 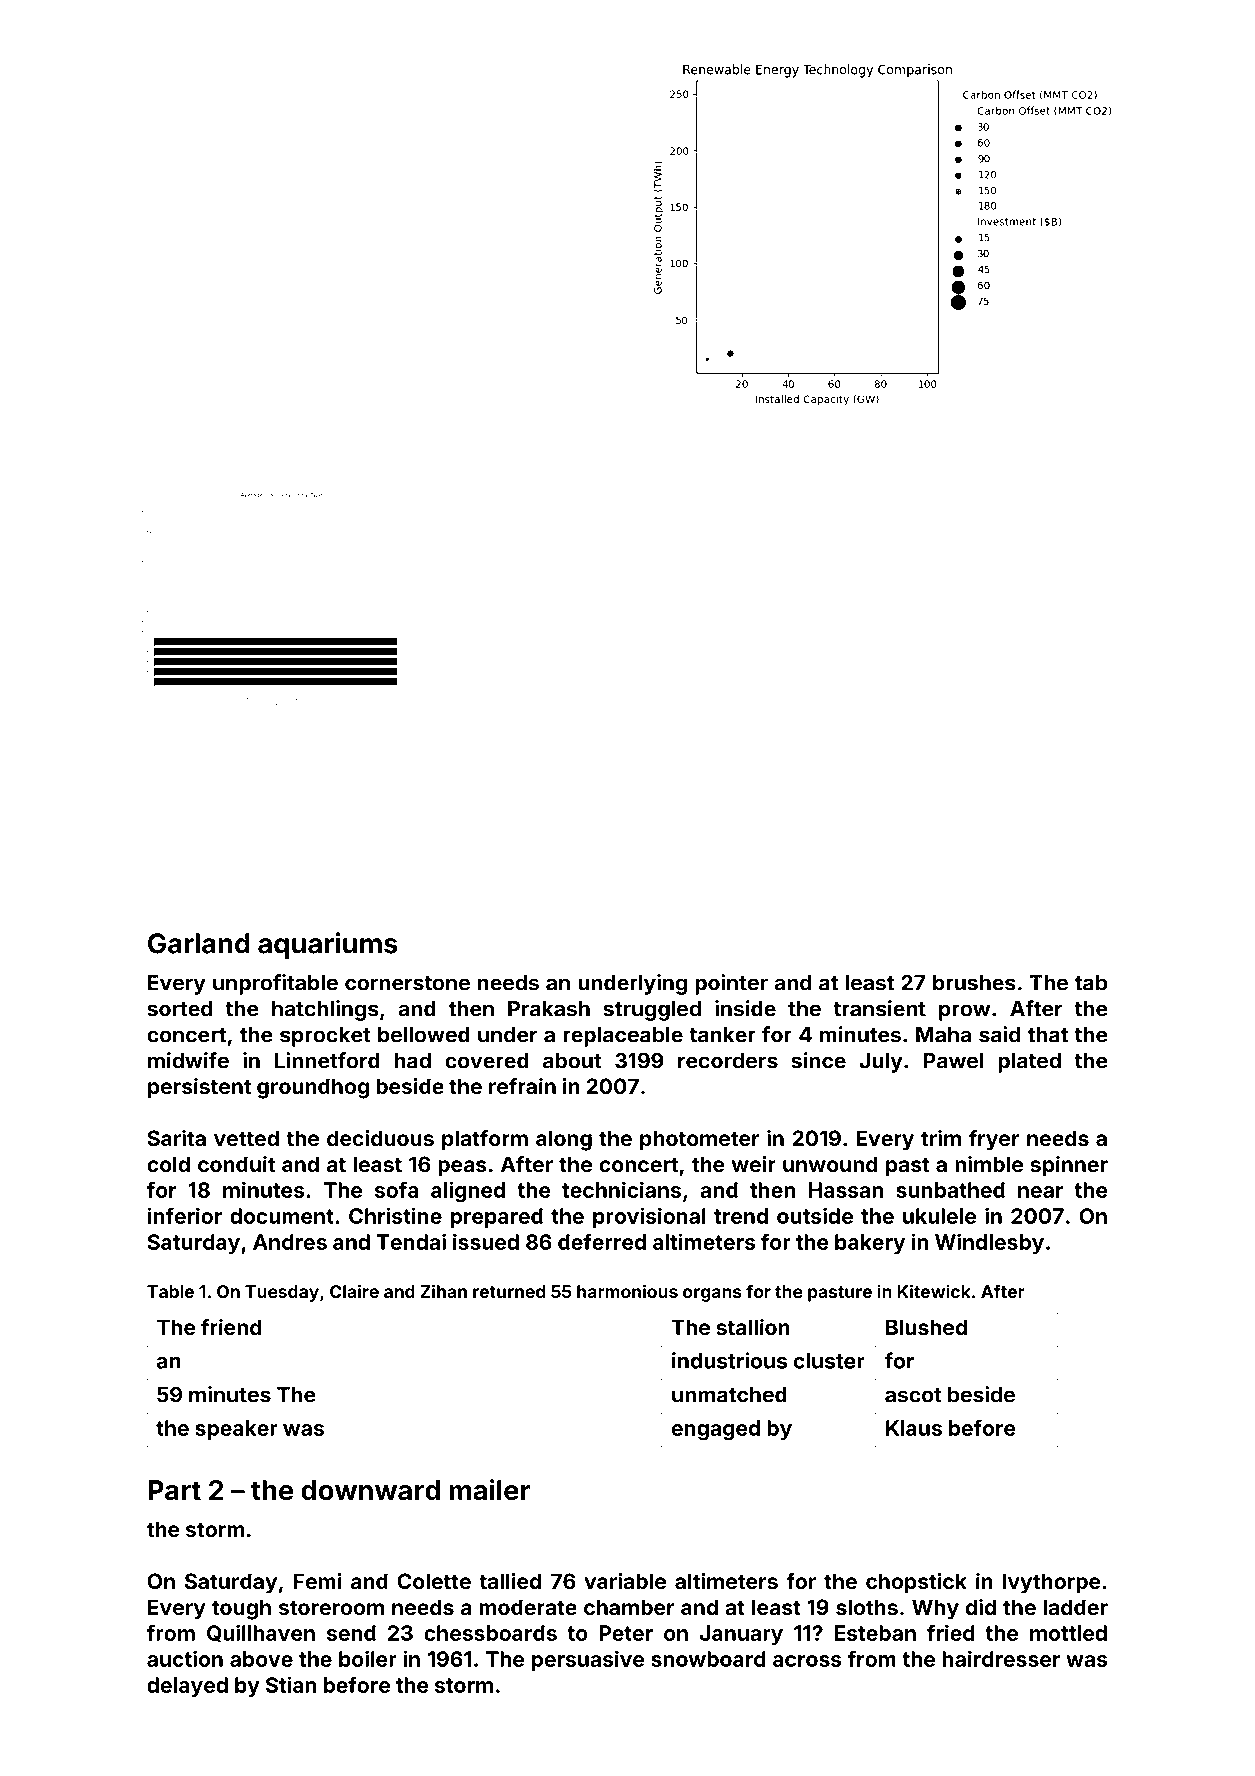 What do you see at coordinates (199, 943) in the screenshot?
I see `Garland` at bounding box center [199, 943].
